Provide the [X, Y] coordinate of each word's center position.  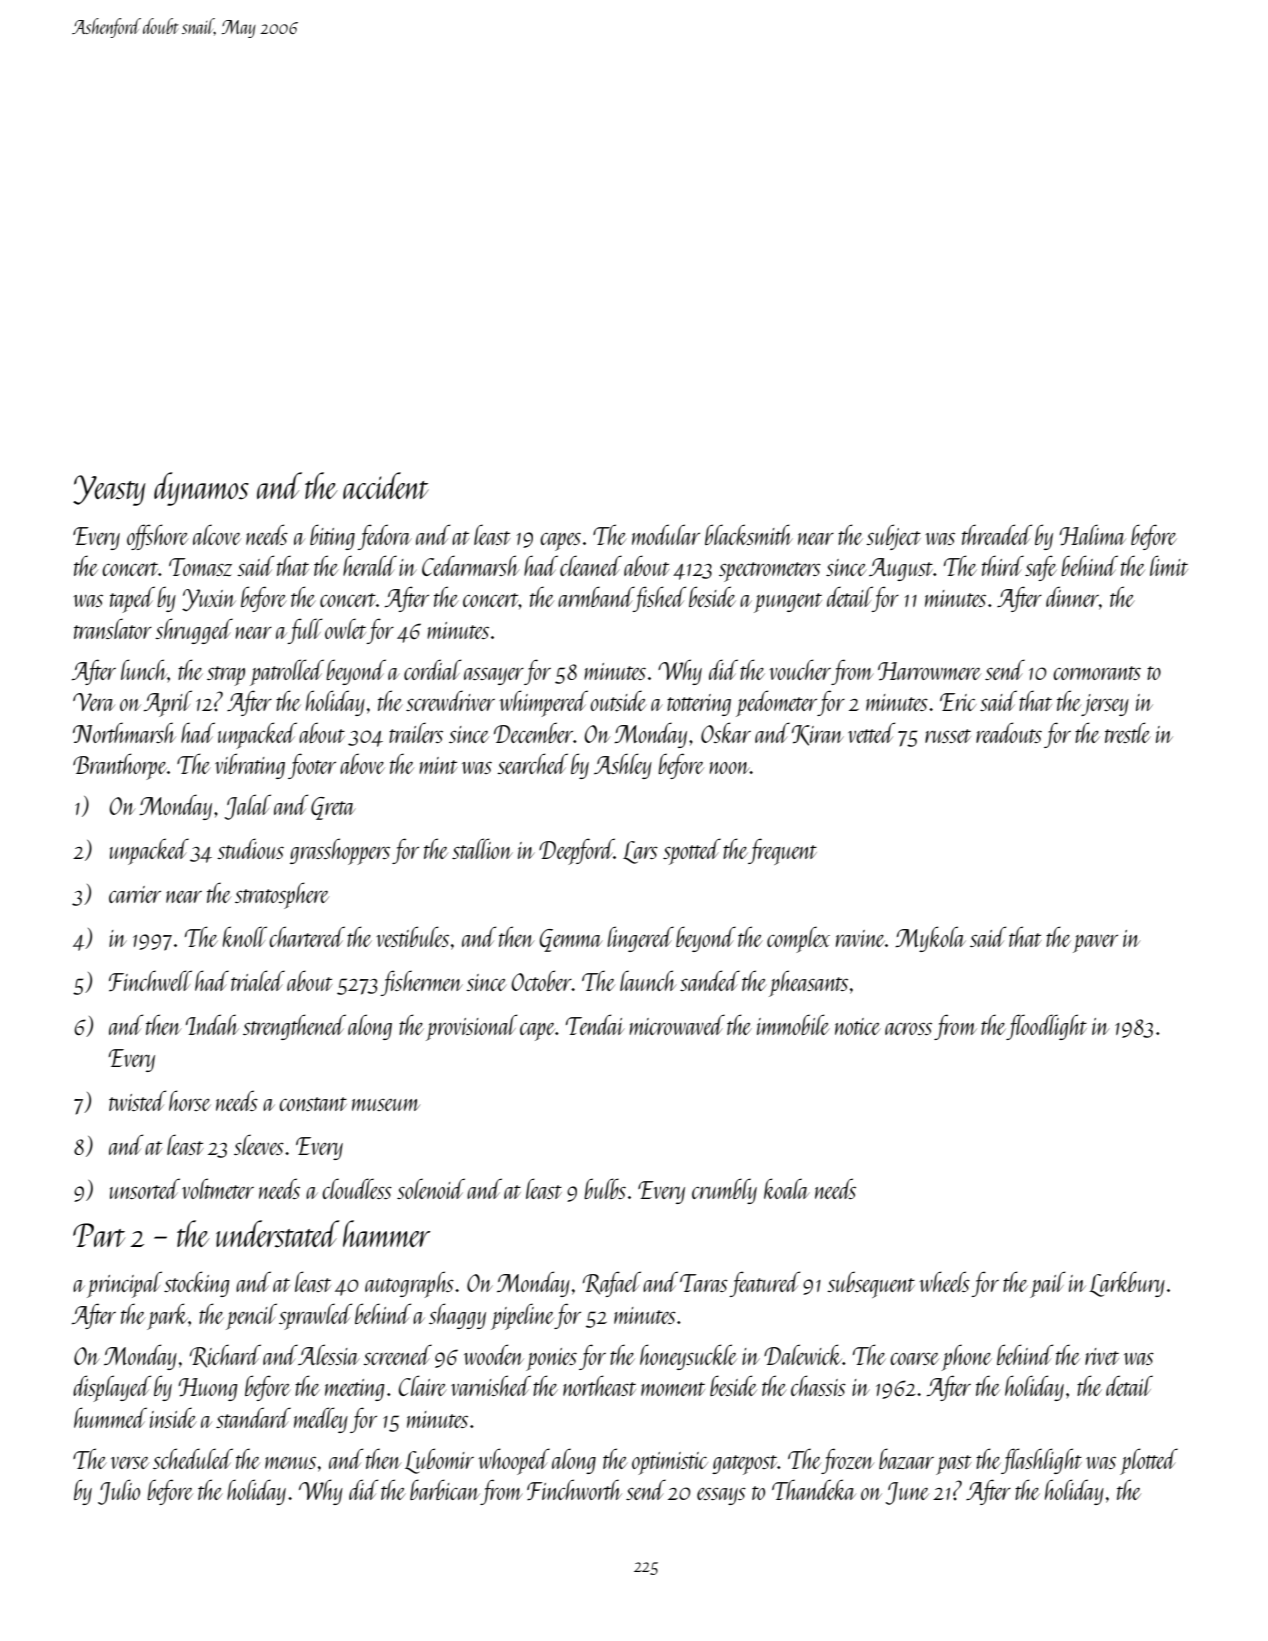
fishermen [421, 983]
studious [250, 848]
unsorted [145, 1188]
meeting [355, 1390]
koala [786, 1188]
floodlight [1046, 1027]
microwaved [677, 1024]
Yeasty [109, 490]
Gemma [570, 940]
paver [1095, 944]
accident [386, 485]
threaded [997, 534]
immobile [793, 1024]
